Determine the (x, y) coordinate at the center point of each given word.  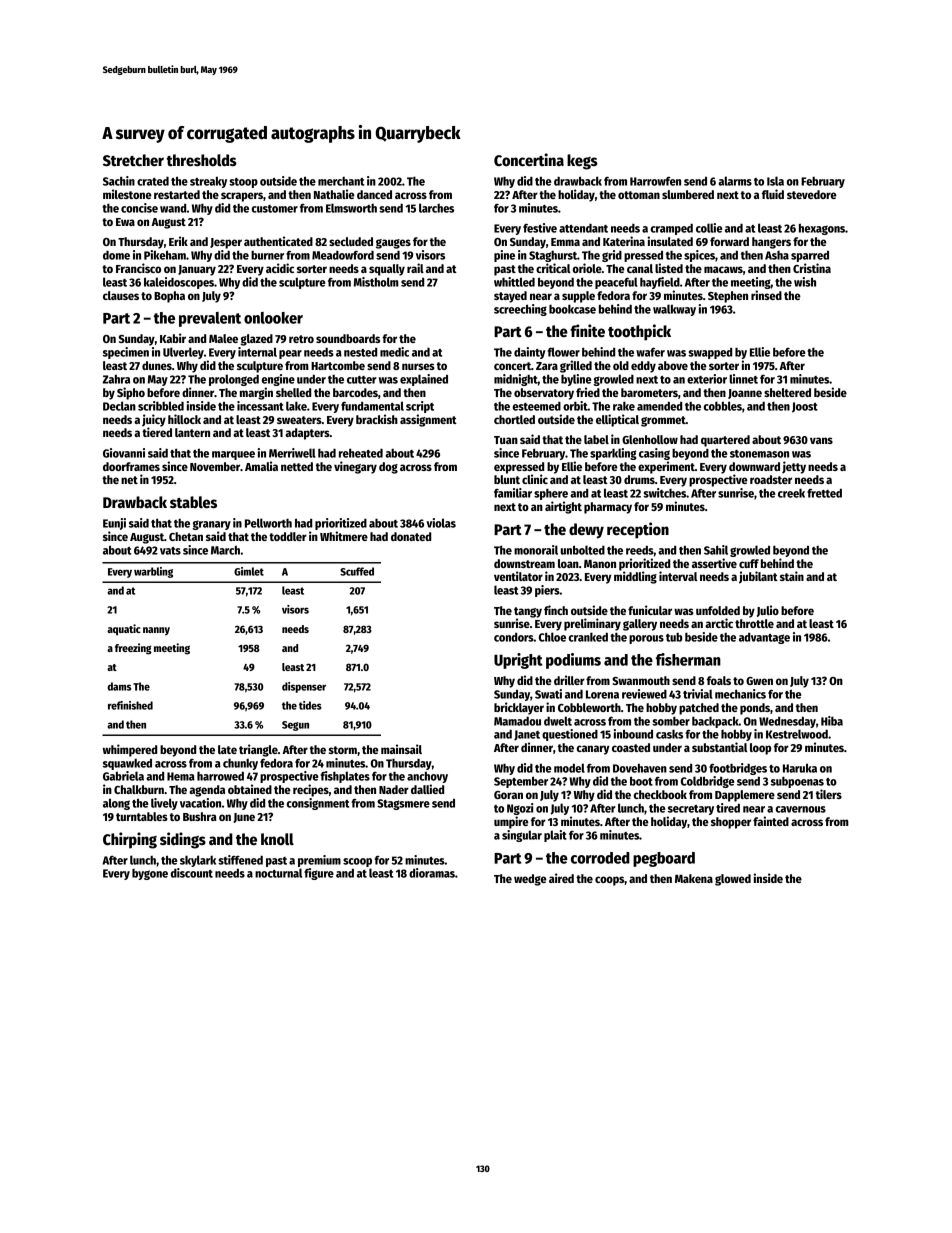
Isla (775, 181)
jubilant (758, 577)
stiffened (240, 860)
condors (514, 637)
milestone (127, 194)
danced (374, 194)
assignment (428, 420)
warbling (153, 572)
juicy (154, 420)
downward (754, 466)
